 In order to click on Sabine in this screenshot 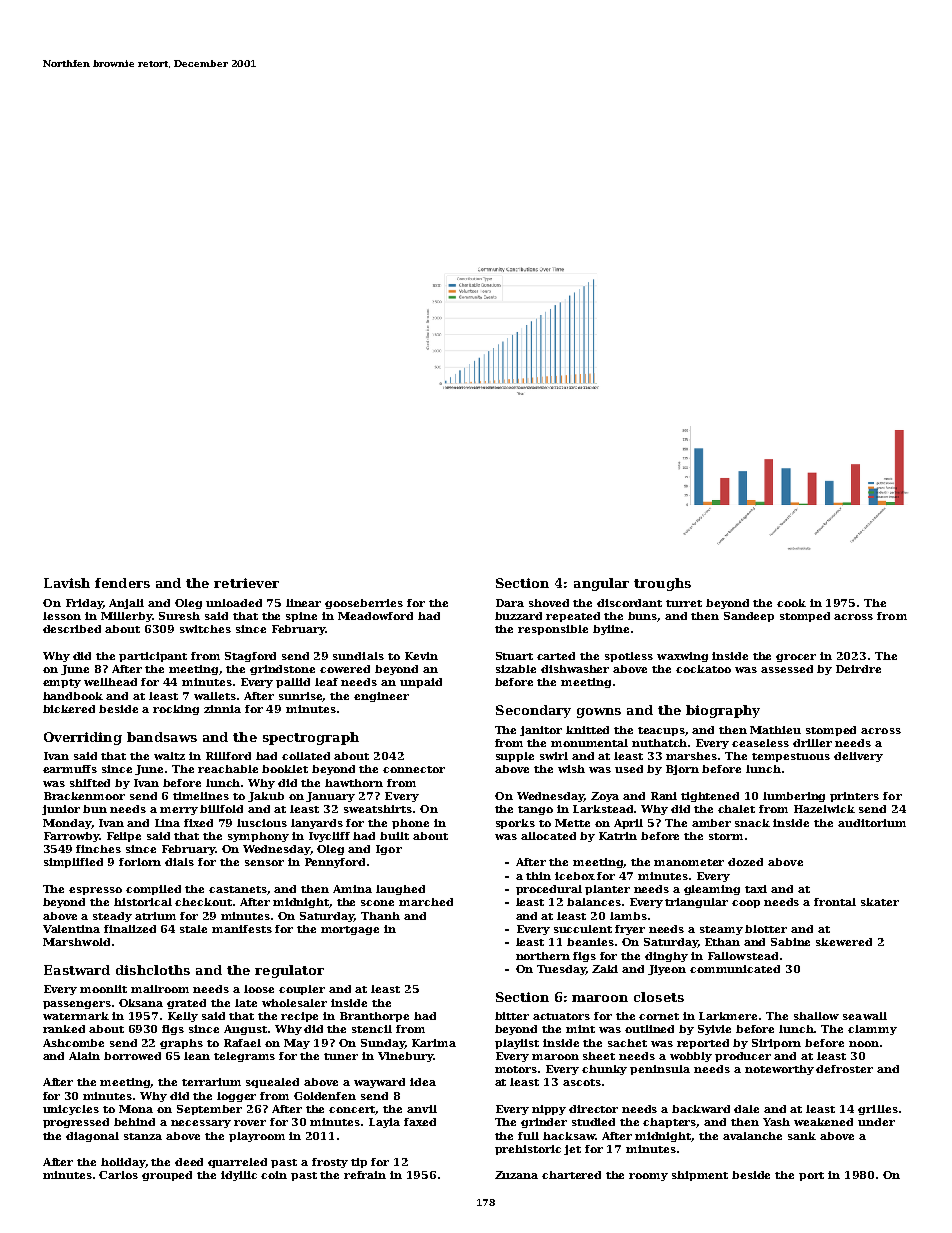, I will do `click(790, 942)`.
